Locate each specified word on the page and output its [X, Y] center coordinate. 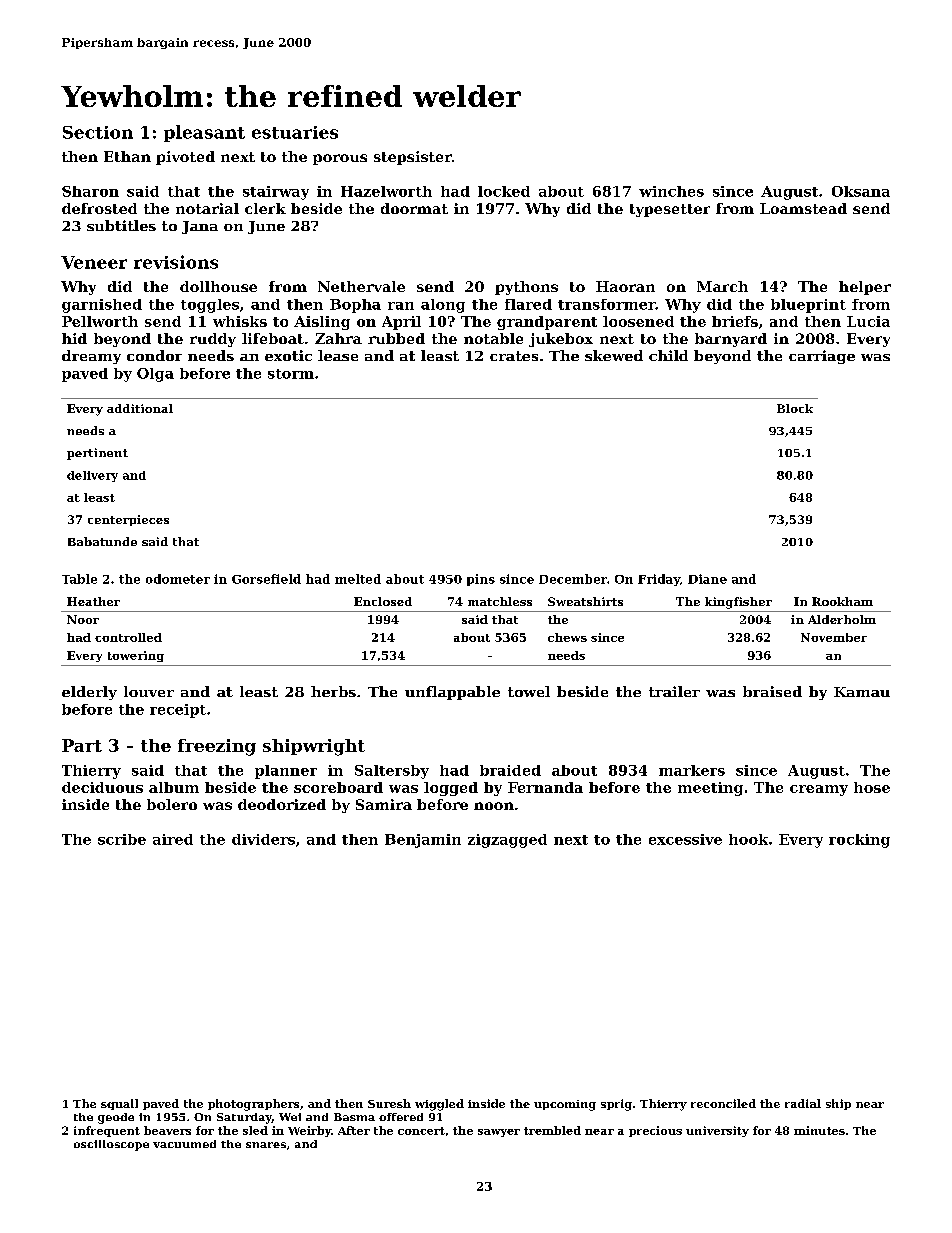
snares [266, 1145]
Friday [659, 580]
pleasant [204, 133]
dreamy [91, 357]
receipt [178, 711]
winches [671, 191]
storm [291, 374]
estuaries [295, 132]
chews [567, 637]
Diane [707, 579]
